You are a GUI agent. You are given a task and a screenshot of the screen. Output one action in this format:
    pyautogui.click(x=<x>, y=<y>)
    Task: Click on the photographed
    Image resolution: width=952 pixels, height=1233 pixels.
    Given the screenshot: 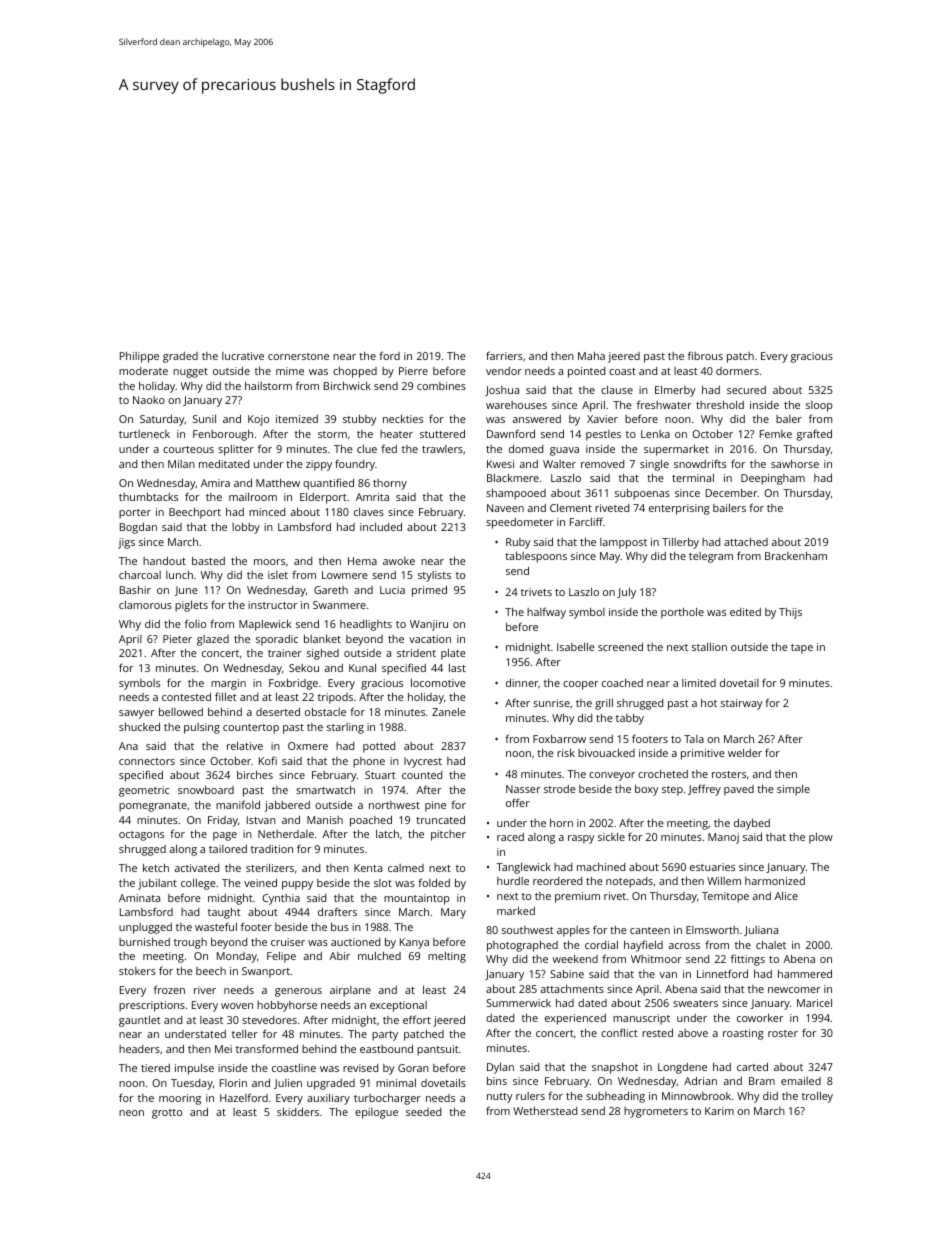 What is the action you would take?
    pyautogui.click(x=522, y=946)
